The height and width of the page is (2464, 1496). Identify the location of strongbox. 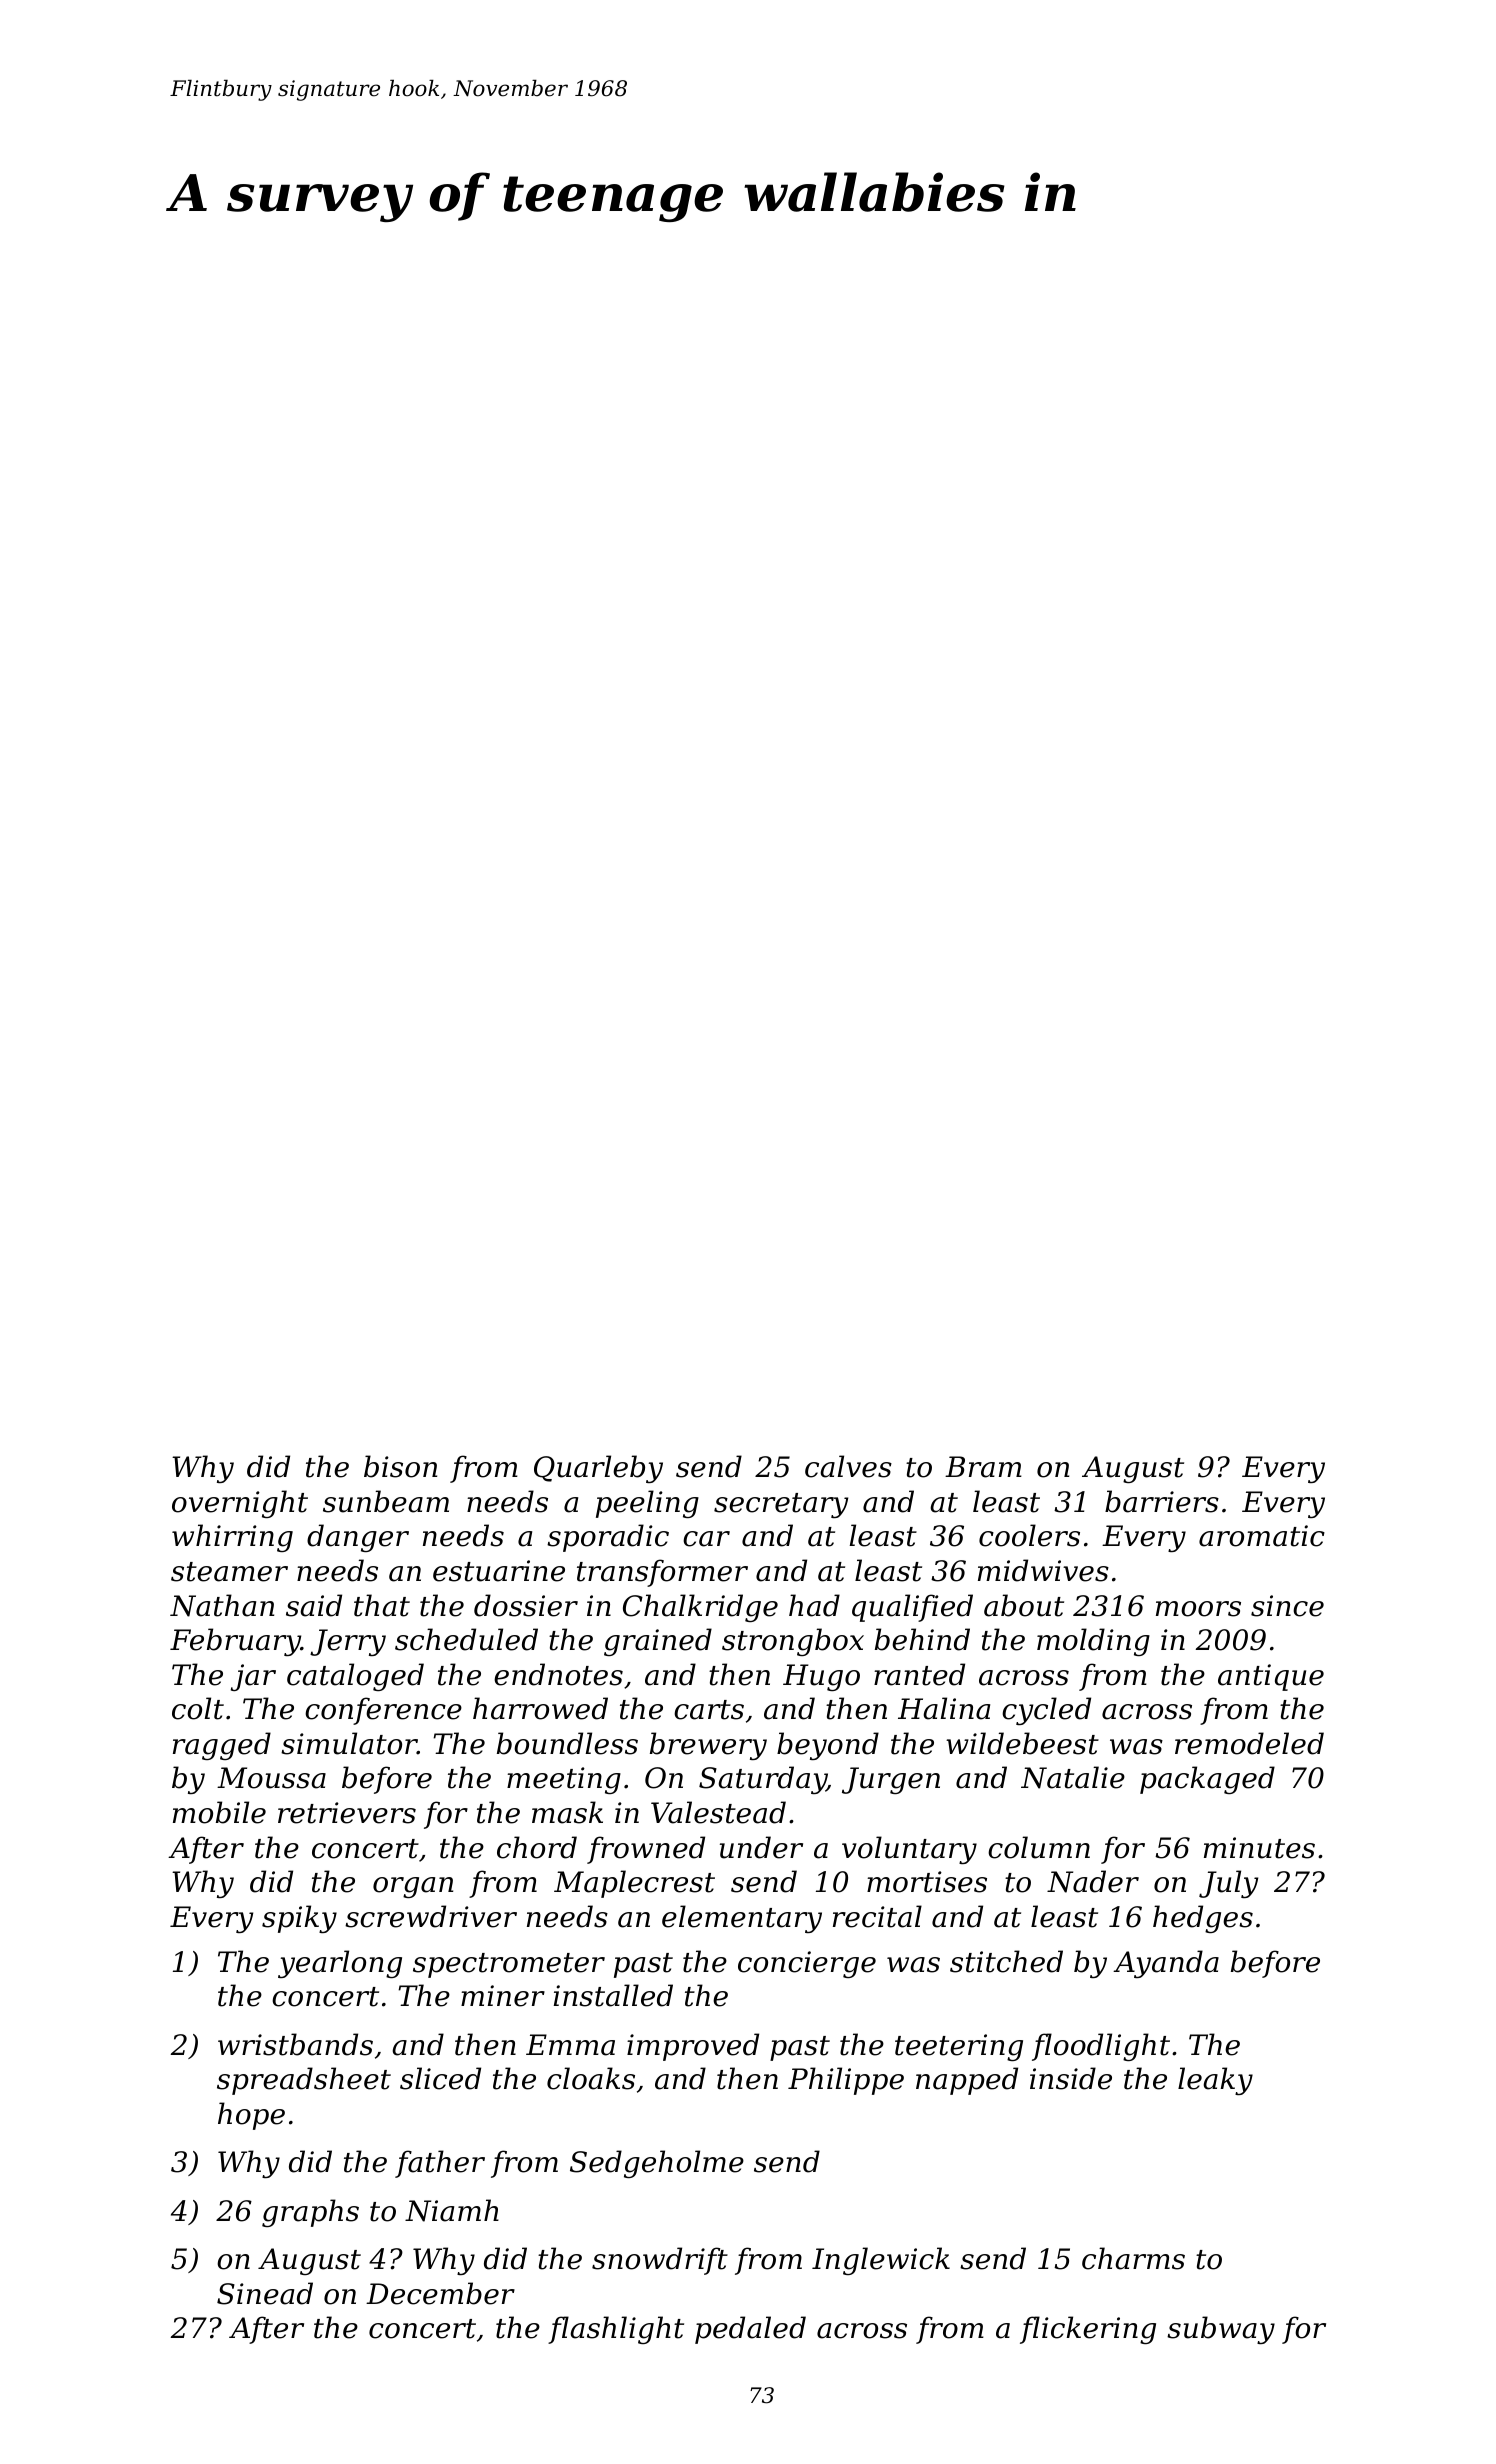
(793, 1642).
